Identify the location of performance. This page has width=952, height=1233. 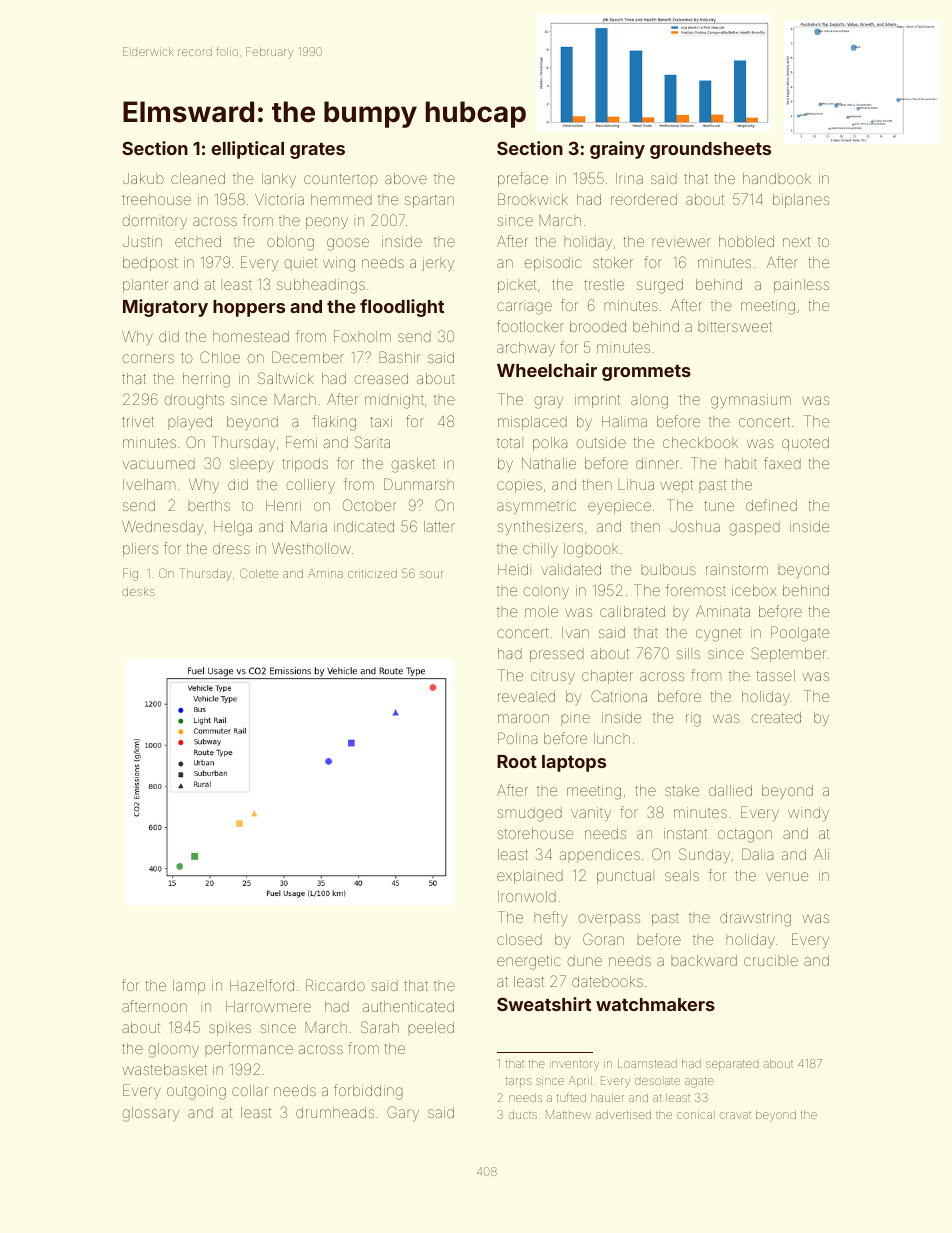
(249, 1049).
